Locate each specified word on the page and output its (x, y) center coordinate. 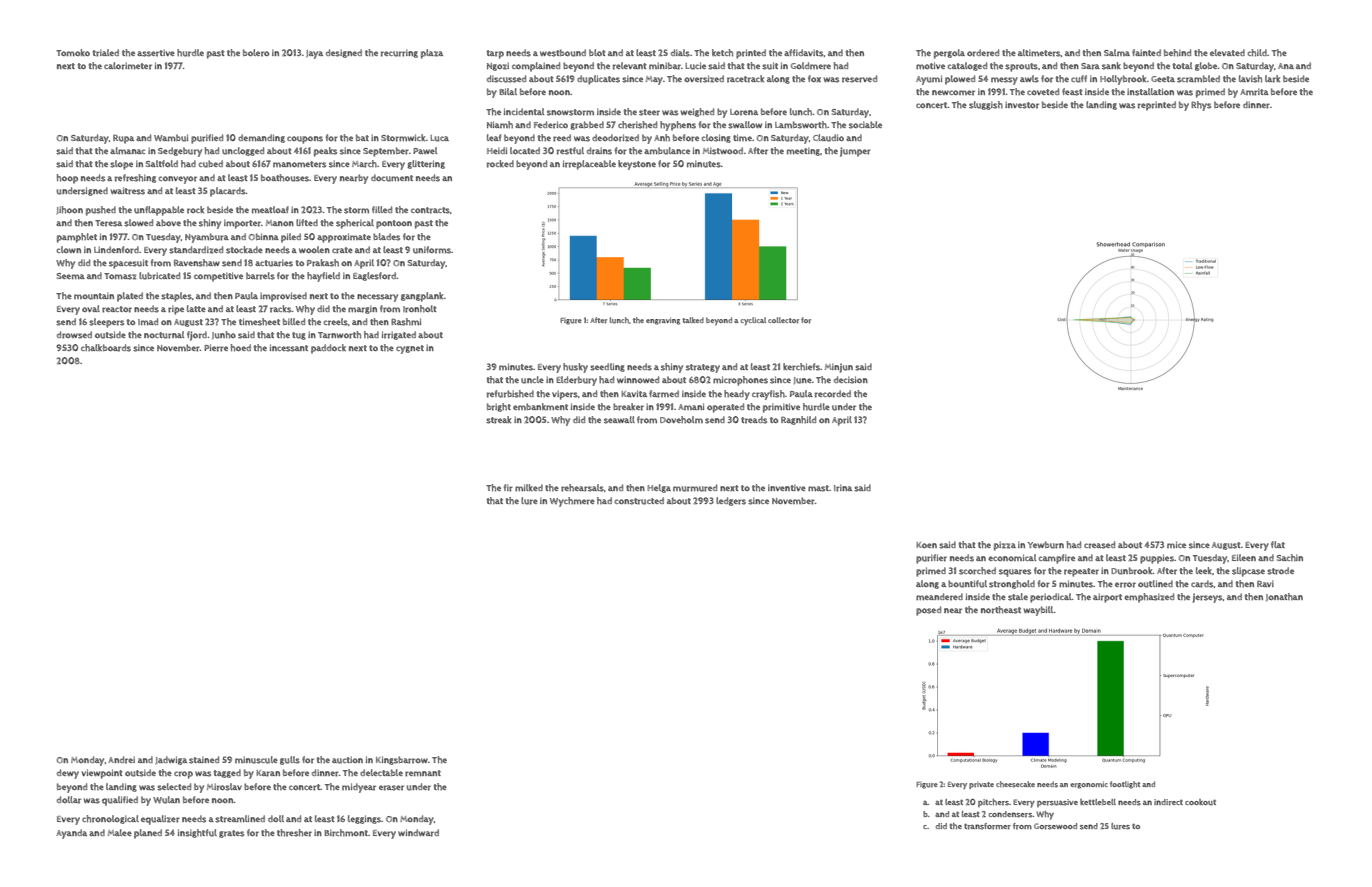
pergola (949, 54)
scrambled (1198, 79)
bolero (256, 53)
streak (498, 420)
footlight (1125, 785)
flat (1278, 544)
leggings (364, 819)
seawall (619, 420)
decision (851, 380)
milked (529, 487)
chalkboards (106, 348)
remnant (423, 773)
